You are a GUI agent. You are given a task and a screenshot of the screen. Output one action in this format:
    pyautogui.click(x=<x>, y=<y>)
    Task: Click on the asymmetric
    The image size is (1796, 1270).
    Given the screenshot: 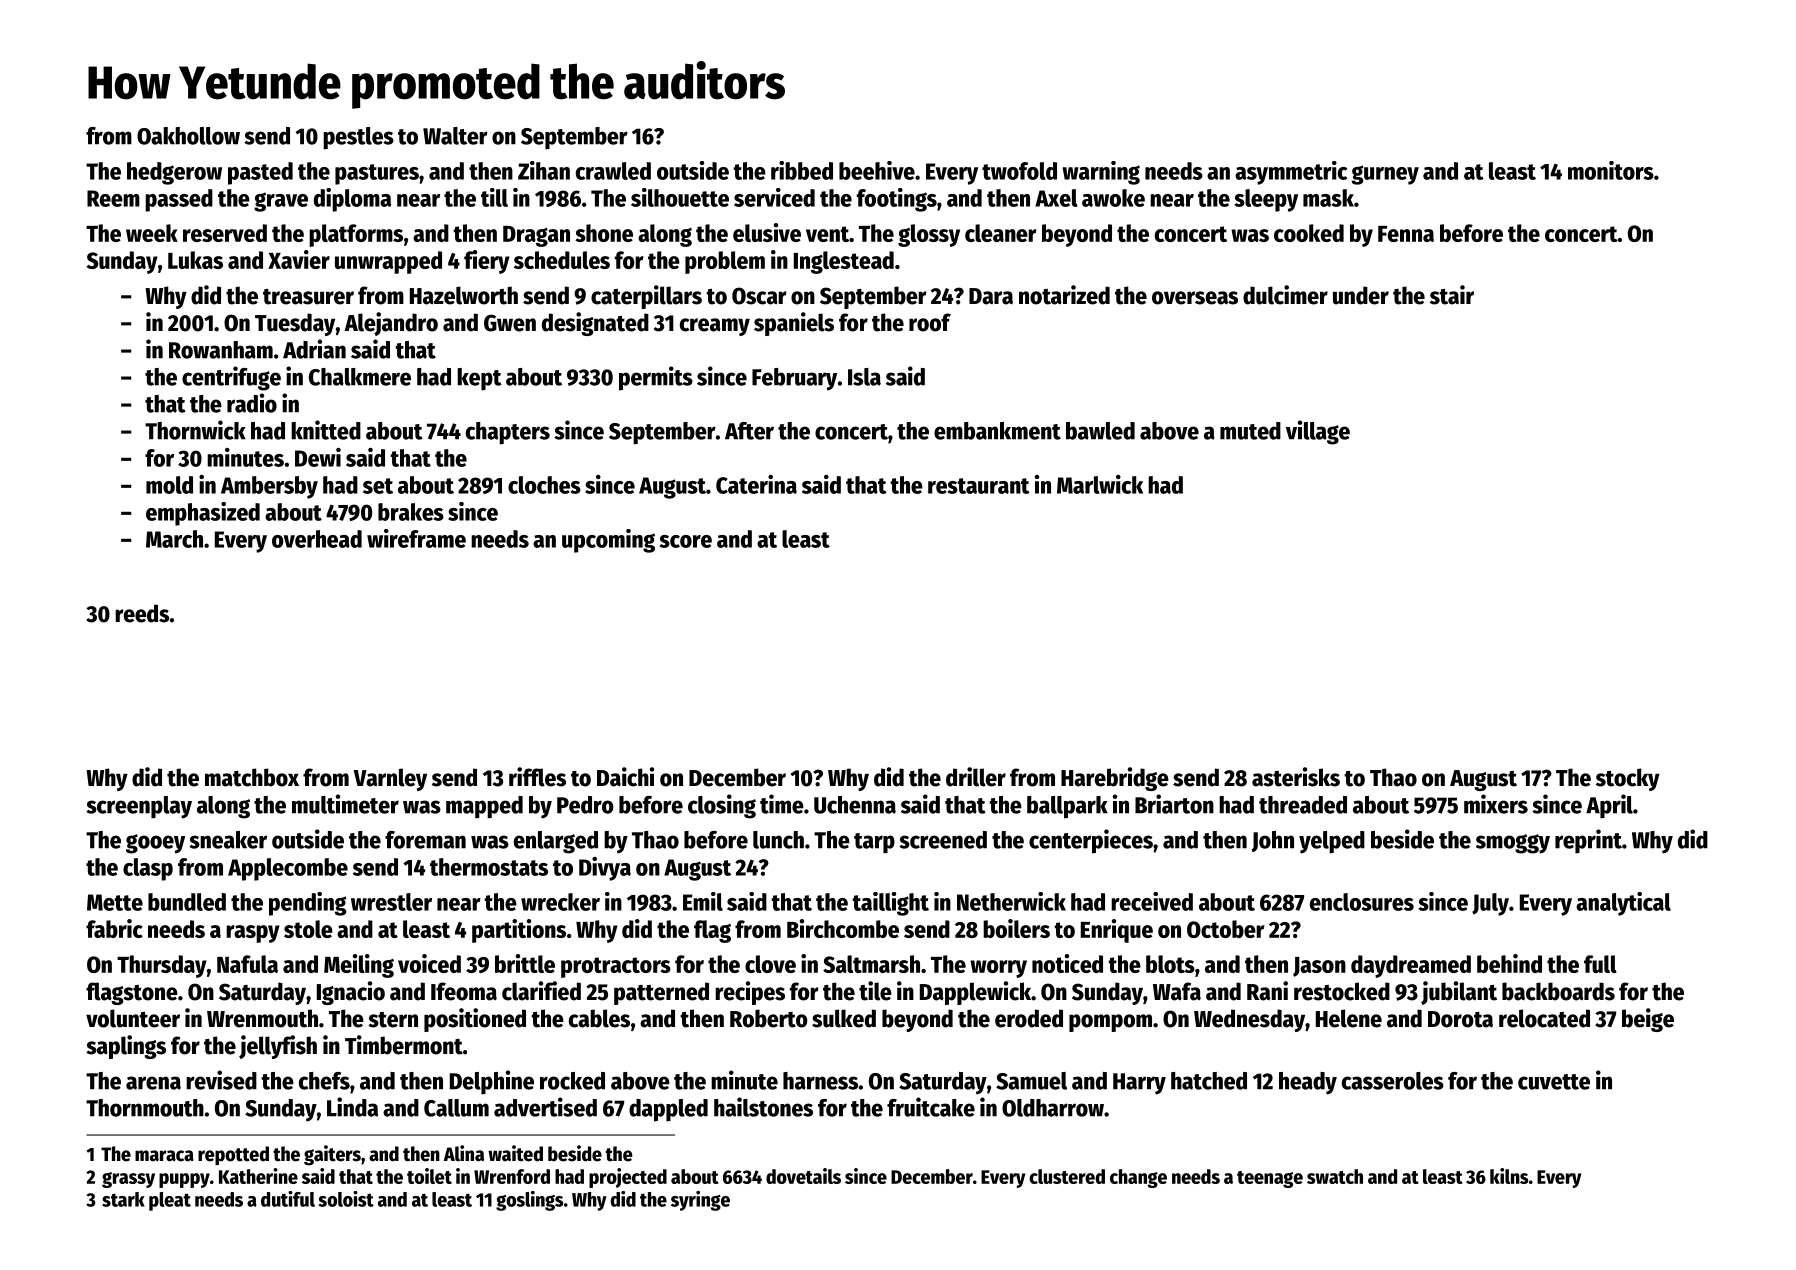 What is the action you would take?
    pyautogui.click(x=1291, y=173)
